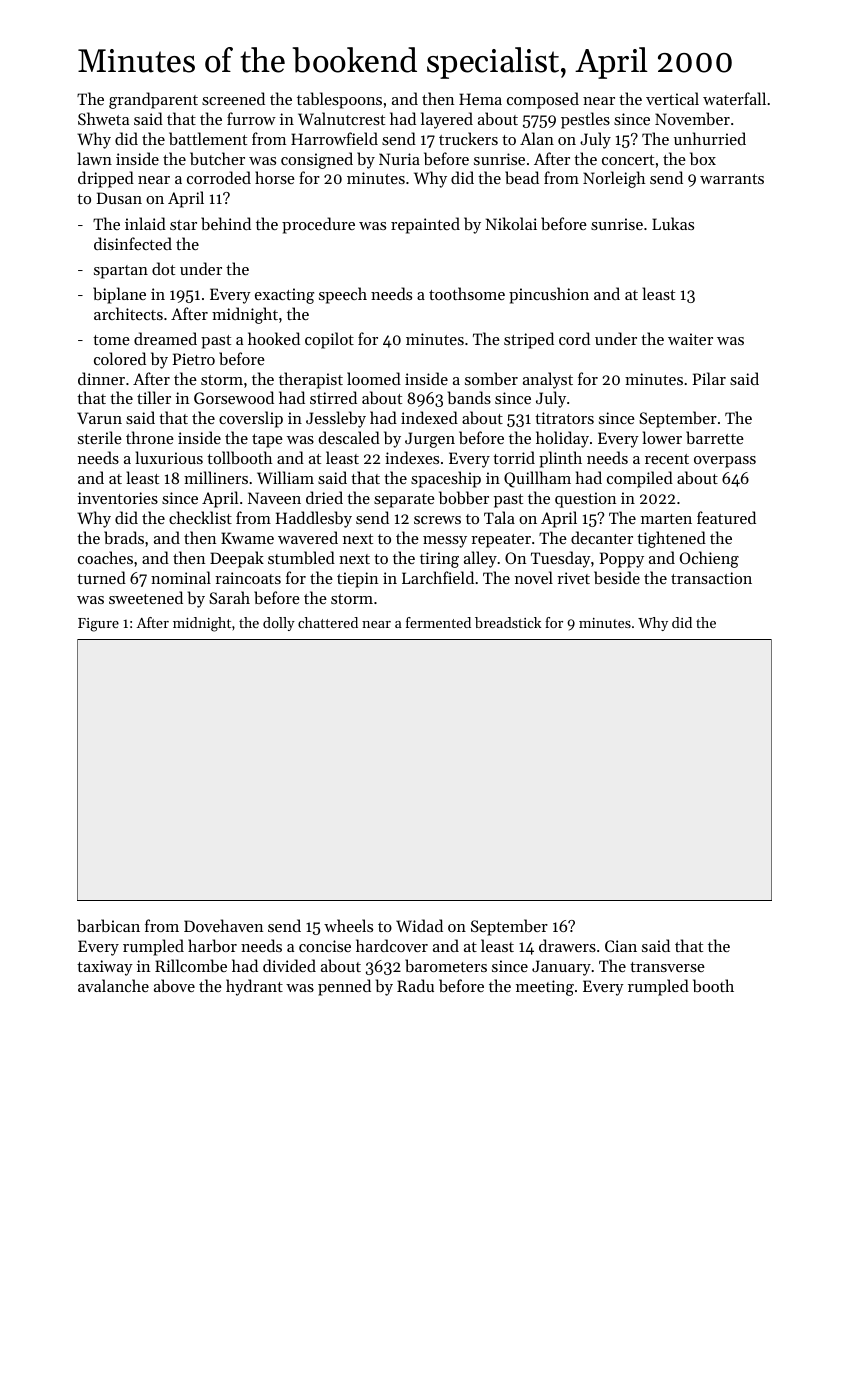  Describe the element at coordinates (226, 223) in the screenshot. I see `behind` at that location.
